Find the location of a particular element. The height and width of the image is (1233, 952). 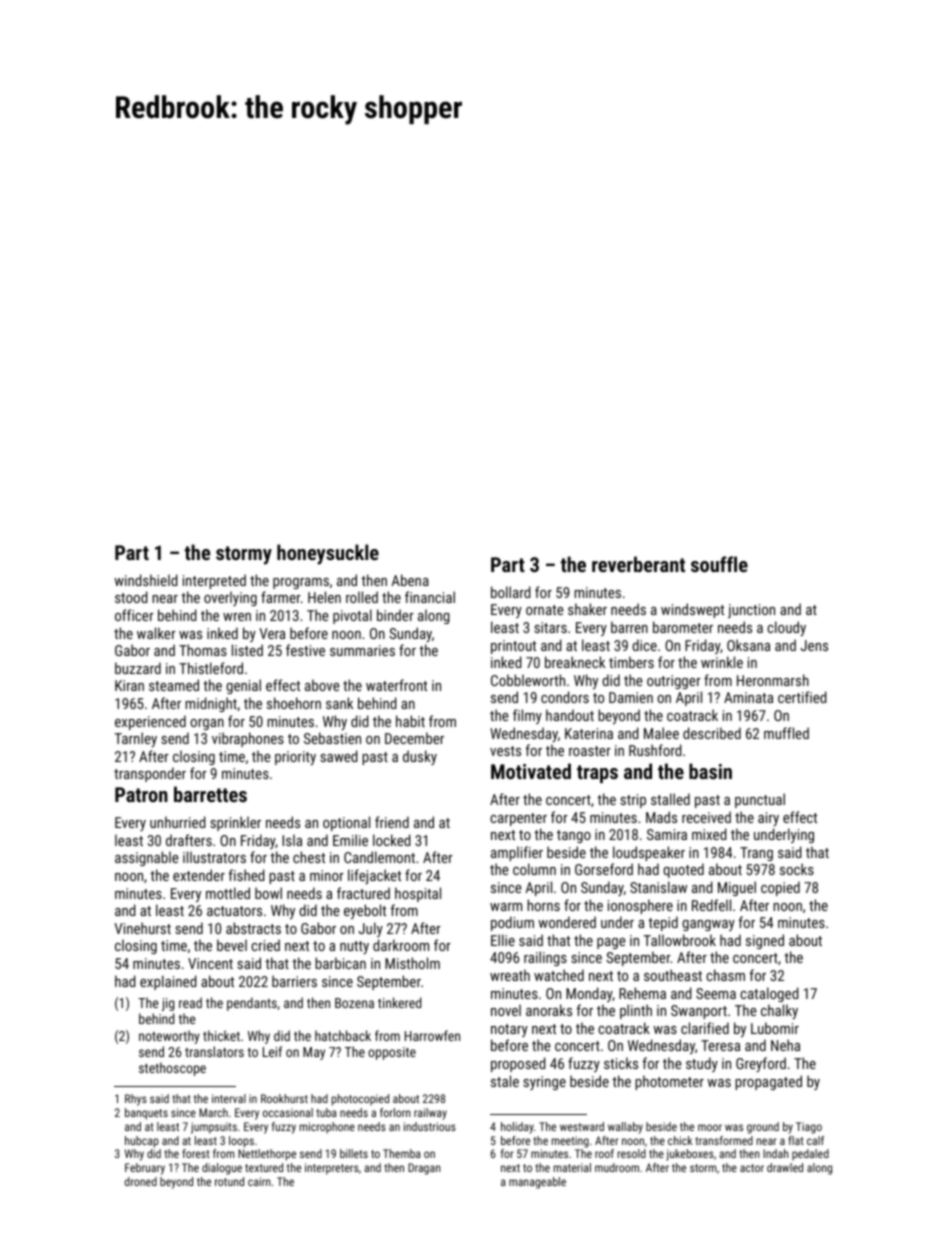

bollard is located at coordinates (511, 592).
